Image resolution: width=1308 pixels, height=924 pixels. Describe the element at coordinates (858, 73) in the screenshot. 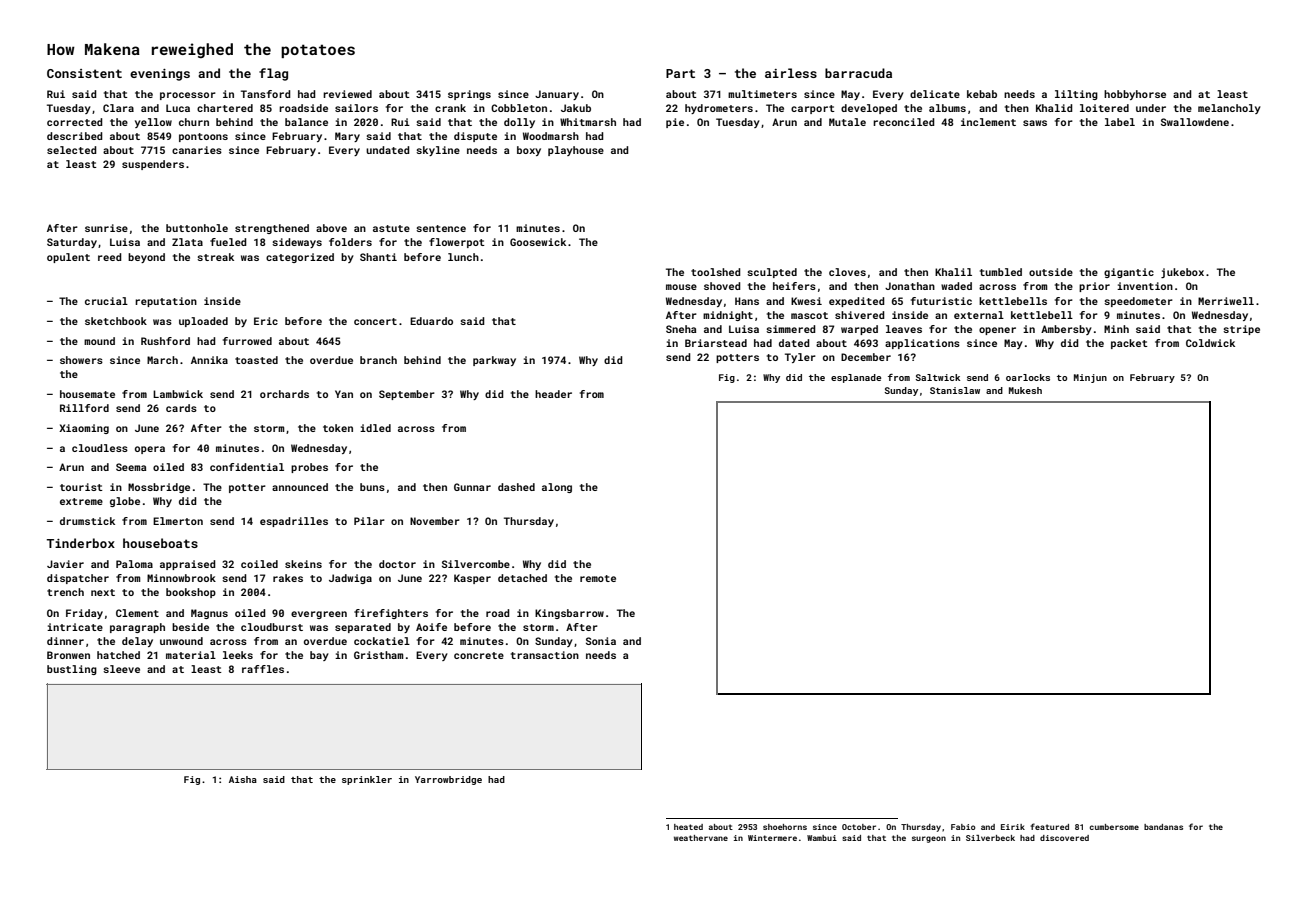

I see `barracuda` at that location.
